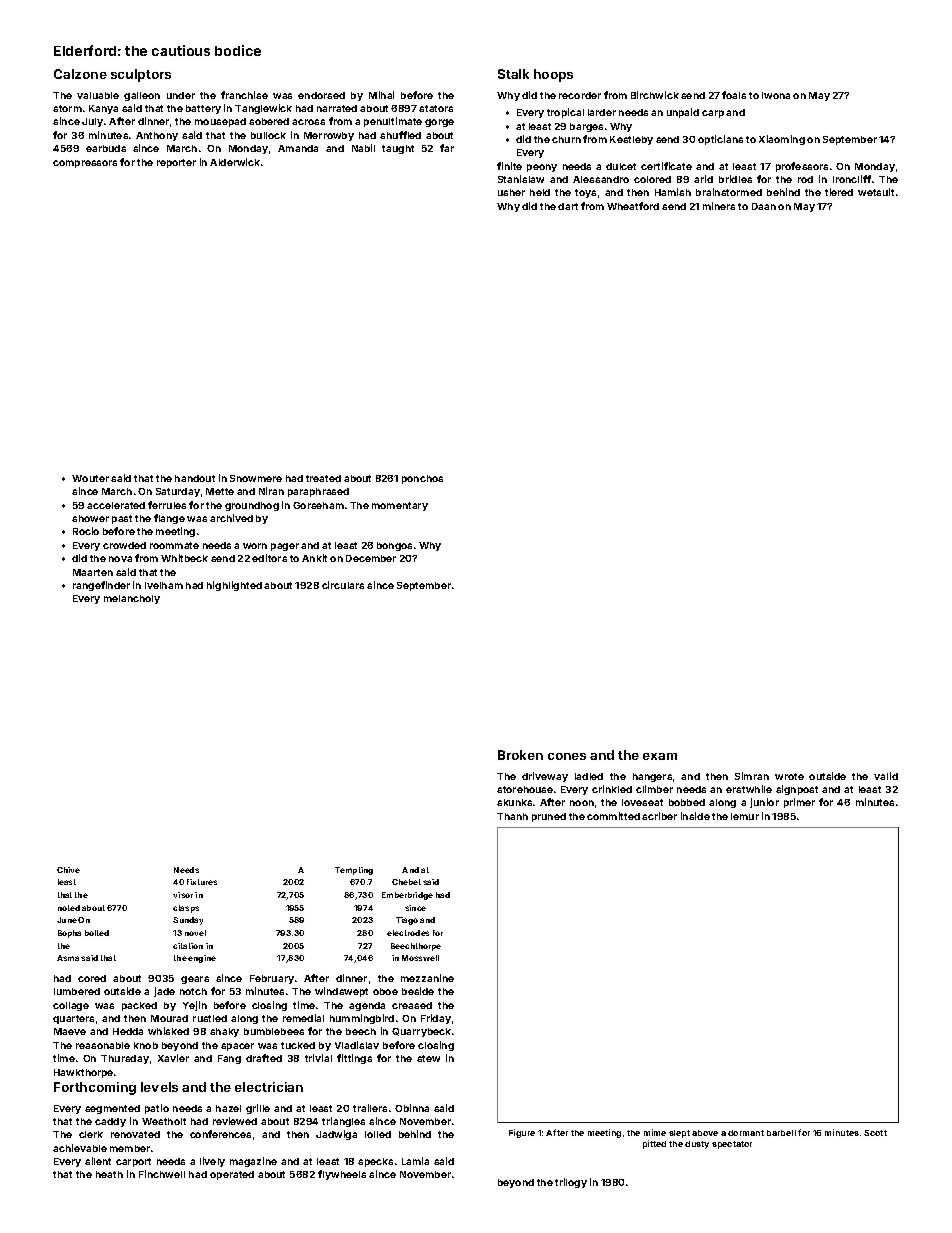 The image size is (952, 1233). I want to click on valid, so click(886, 776).
